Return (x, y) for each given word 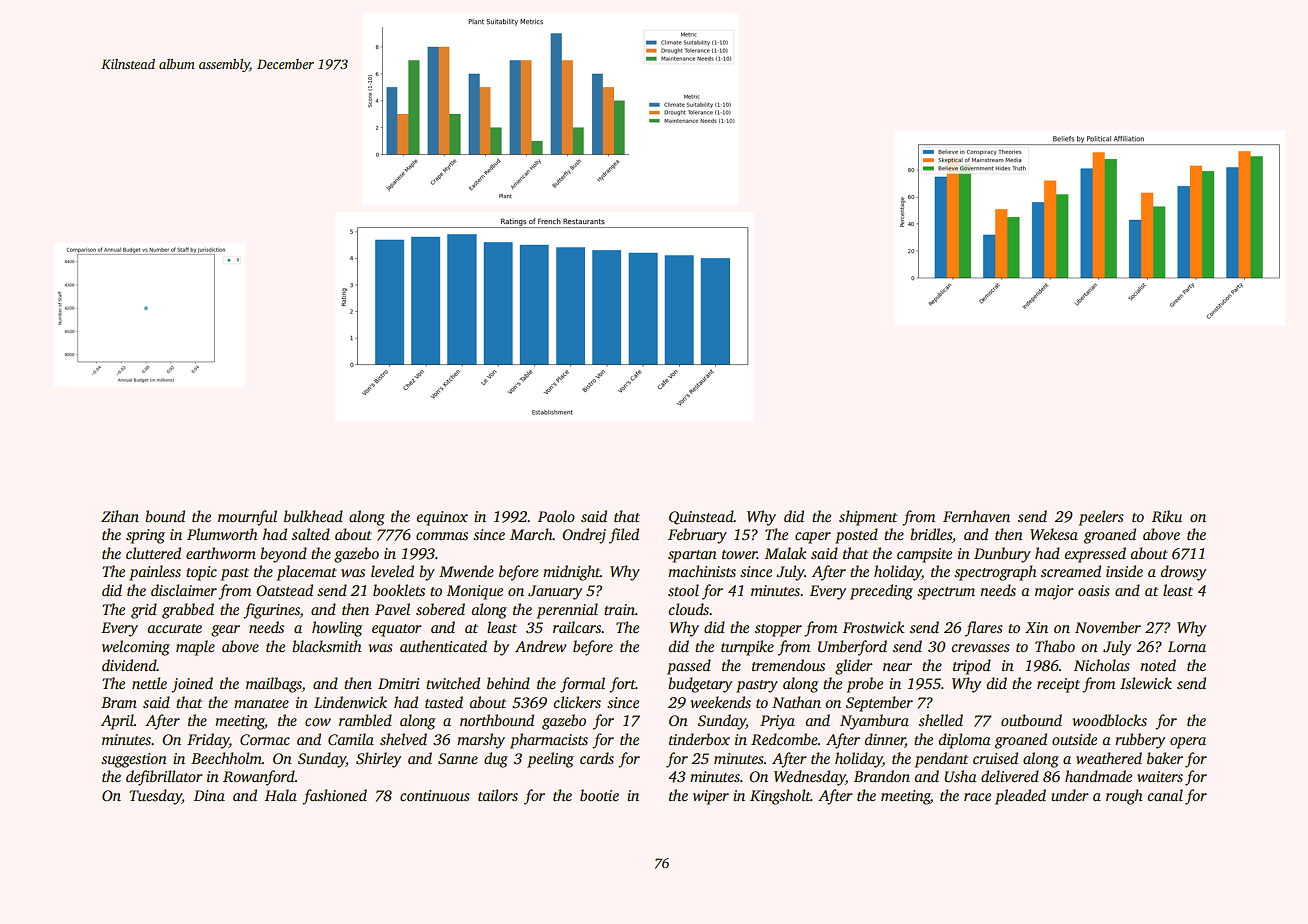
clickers (577, 702)
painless (155, 573)
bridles (931, 534)
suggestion (134, 760)
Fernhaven (976, 516)
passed (689, 667)
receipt (1058, 685)
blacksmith (327, 646)
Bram (119, 702)
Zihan (120, 516)
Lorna (1187, 646)
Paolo (556, 516)
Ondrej (584, 536)
